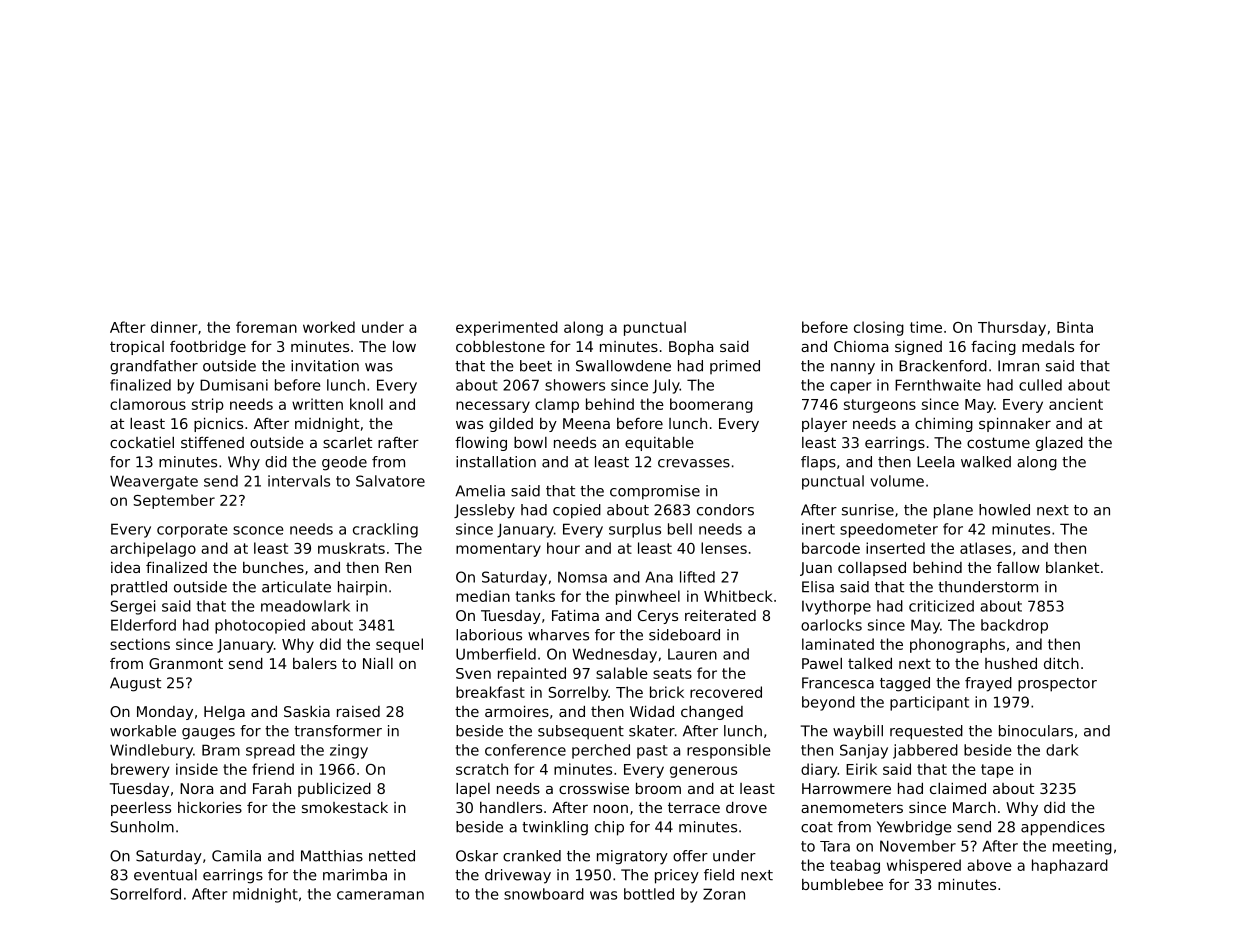  What do you see at coordinates (998, 442) in the screenshot?
I see `costume` at bounding box center [998, 442].
